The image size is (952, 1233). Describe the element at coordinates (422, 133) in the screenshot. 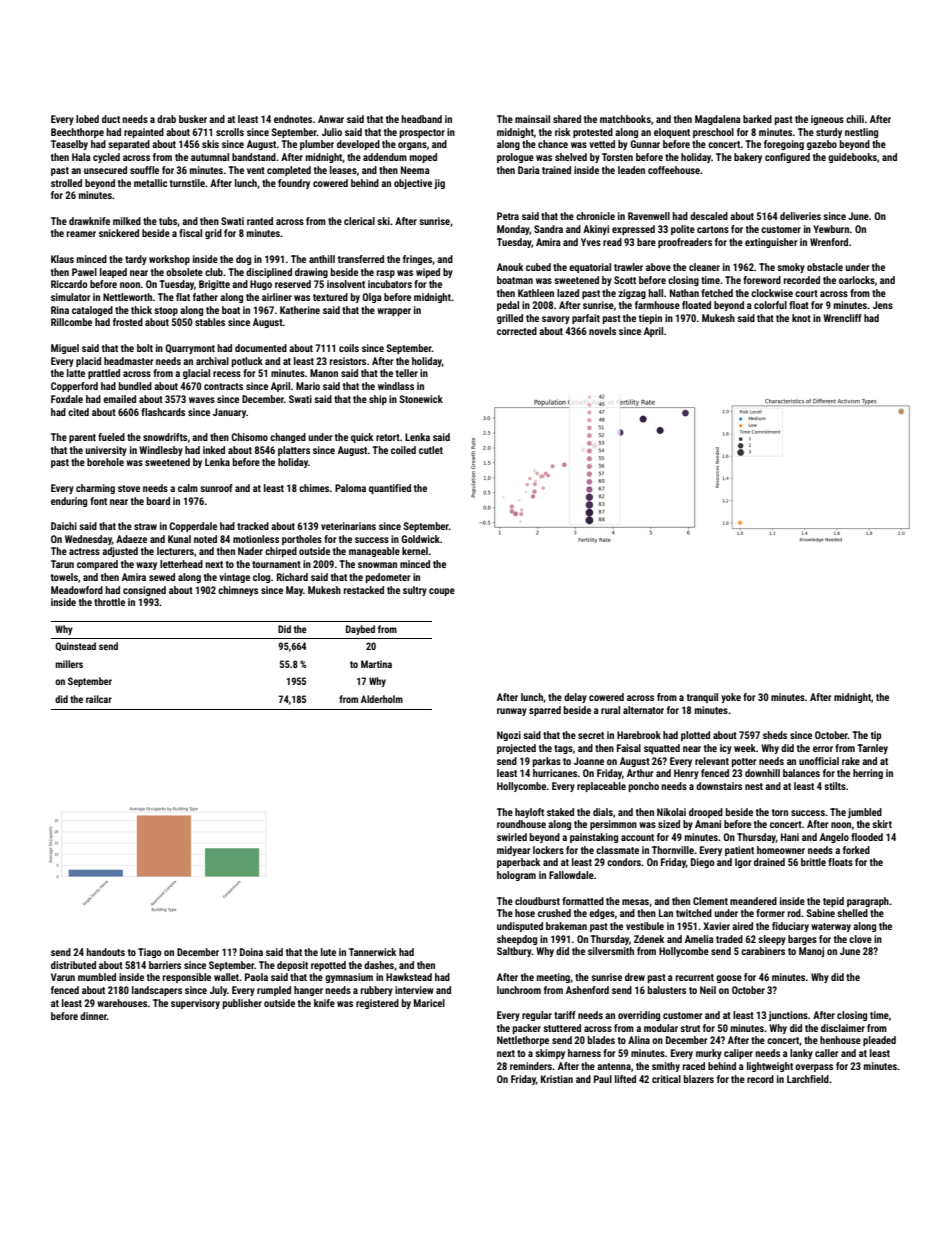

I see `prospector` at that location.
